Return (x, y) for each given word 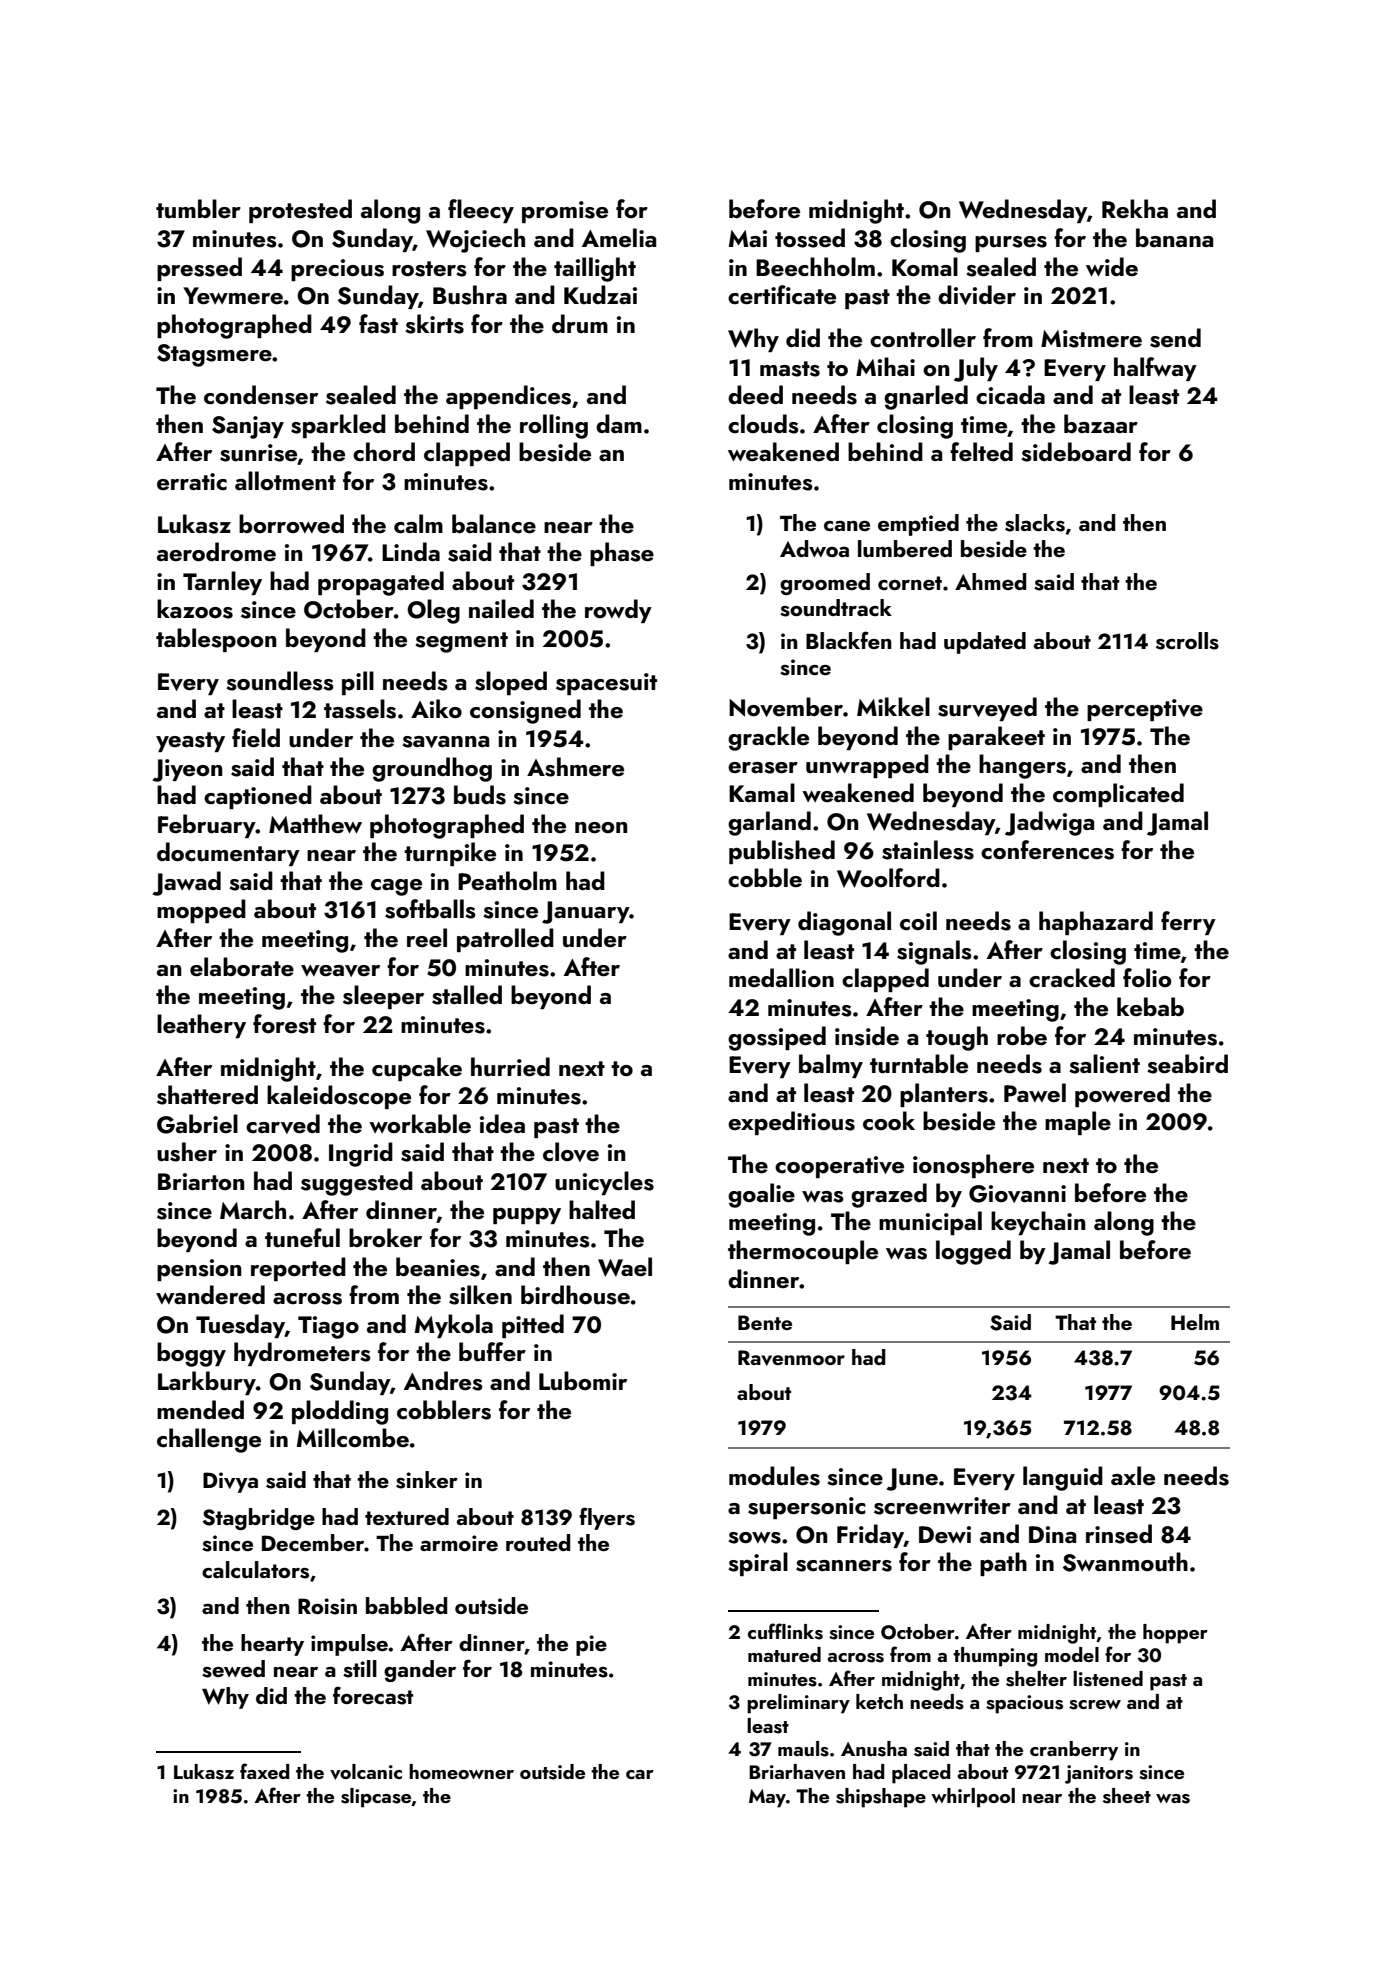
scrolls (1187, 641)
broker (385, 1237)
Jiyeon (187, 770)
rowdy (618, 611)
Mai (748, 238)
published (782, 852)
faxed (265, 1771)
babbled (406, 1605)
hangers (1022, 766)
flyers (607, 1518)
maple (1078, 1123)
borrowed (291, 523)
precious (337, 270)
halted (602, 1209)
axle (1133, 1475)
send (1175, 338)
